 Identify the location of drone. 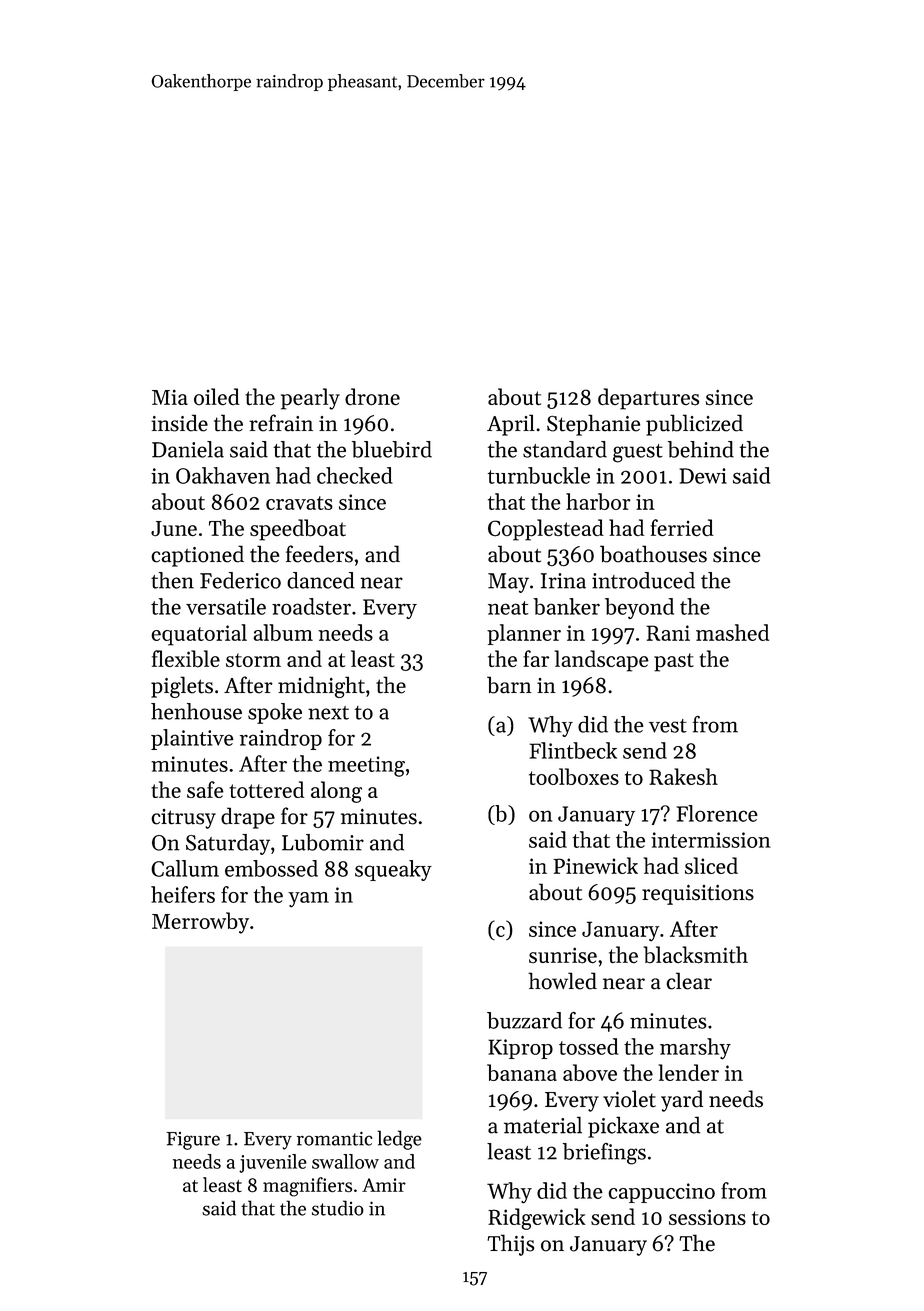
(372, 397).
